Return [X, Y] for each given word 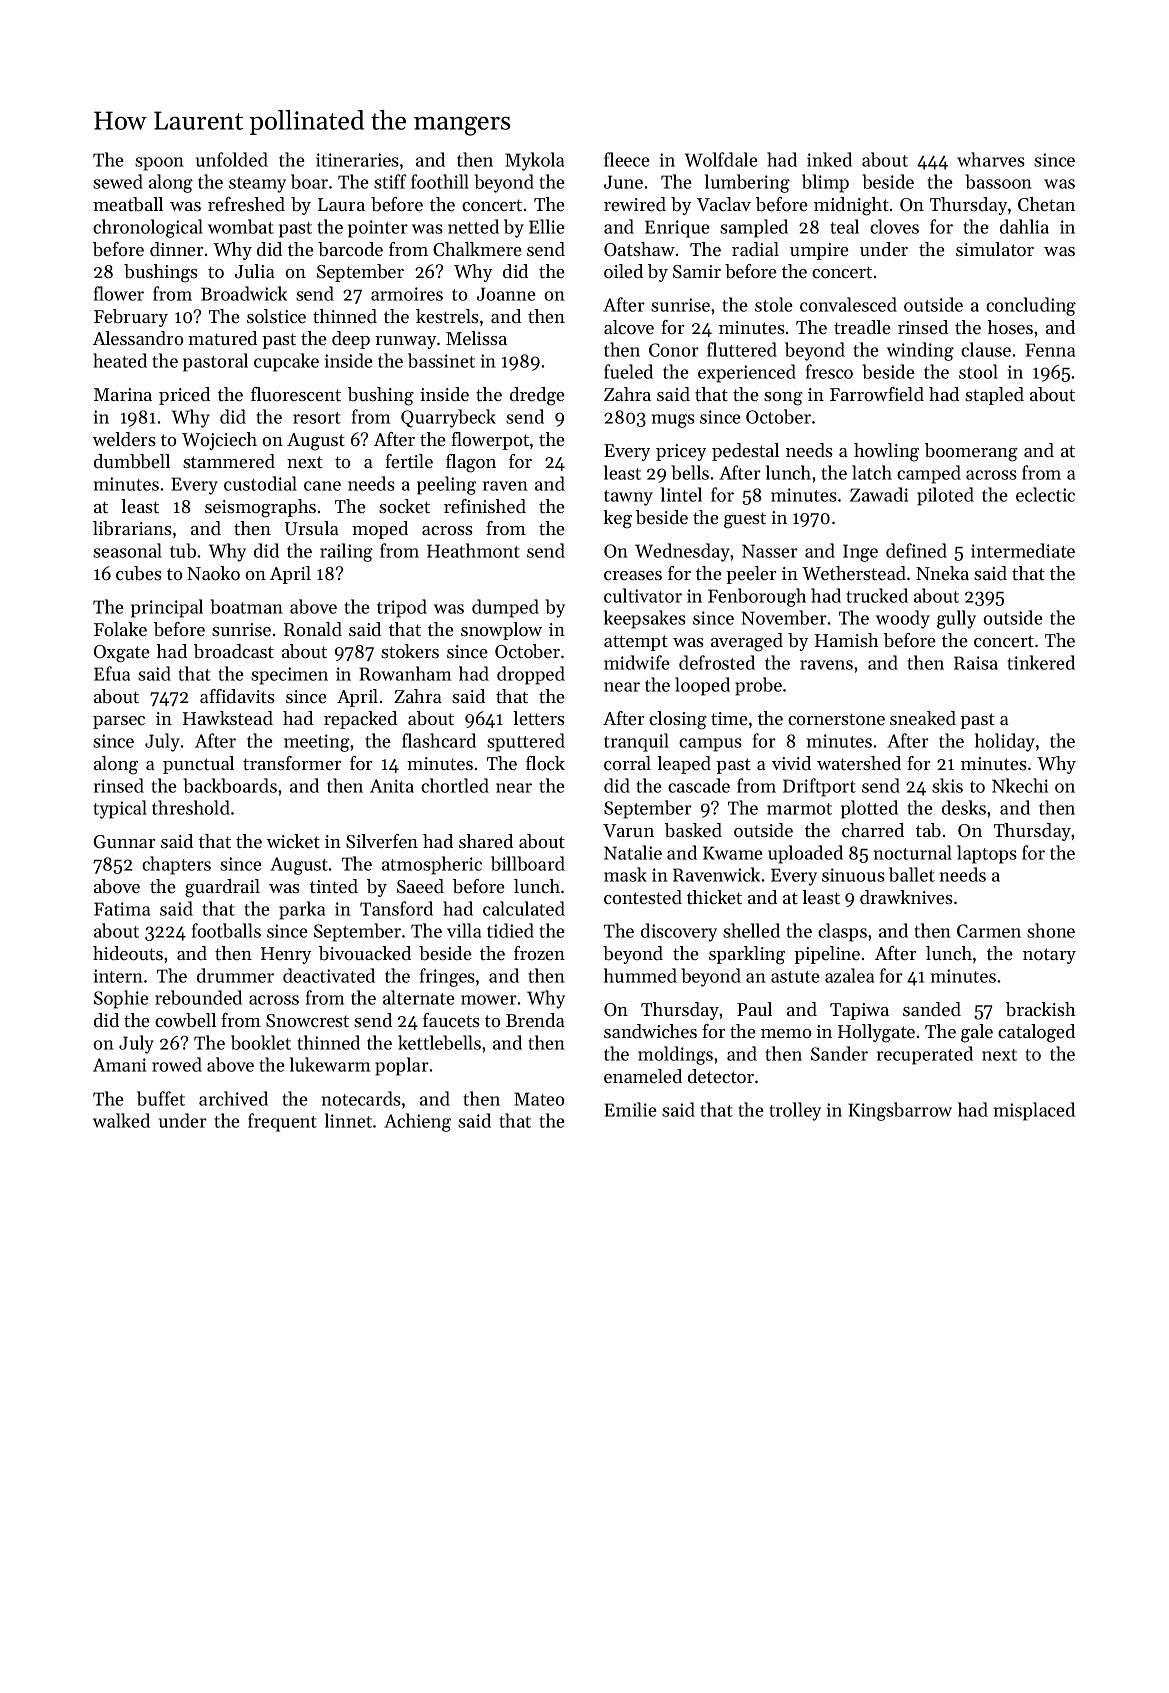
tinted [334, 886]
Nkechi [1020, 785]
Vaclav [724, 204]
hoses [1010, 327]
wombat [241, 226]
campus [710, 745]
